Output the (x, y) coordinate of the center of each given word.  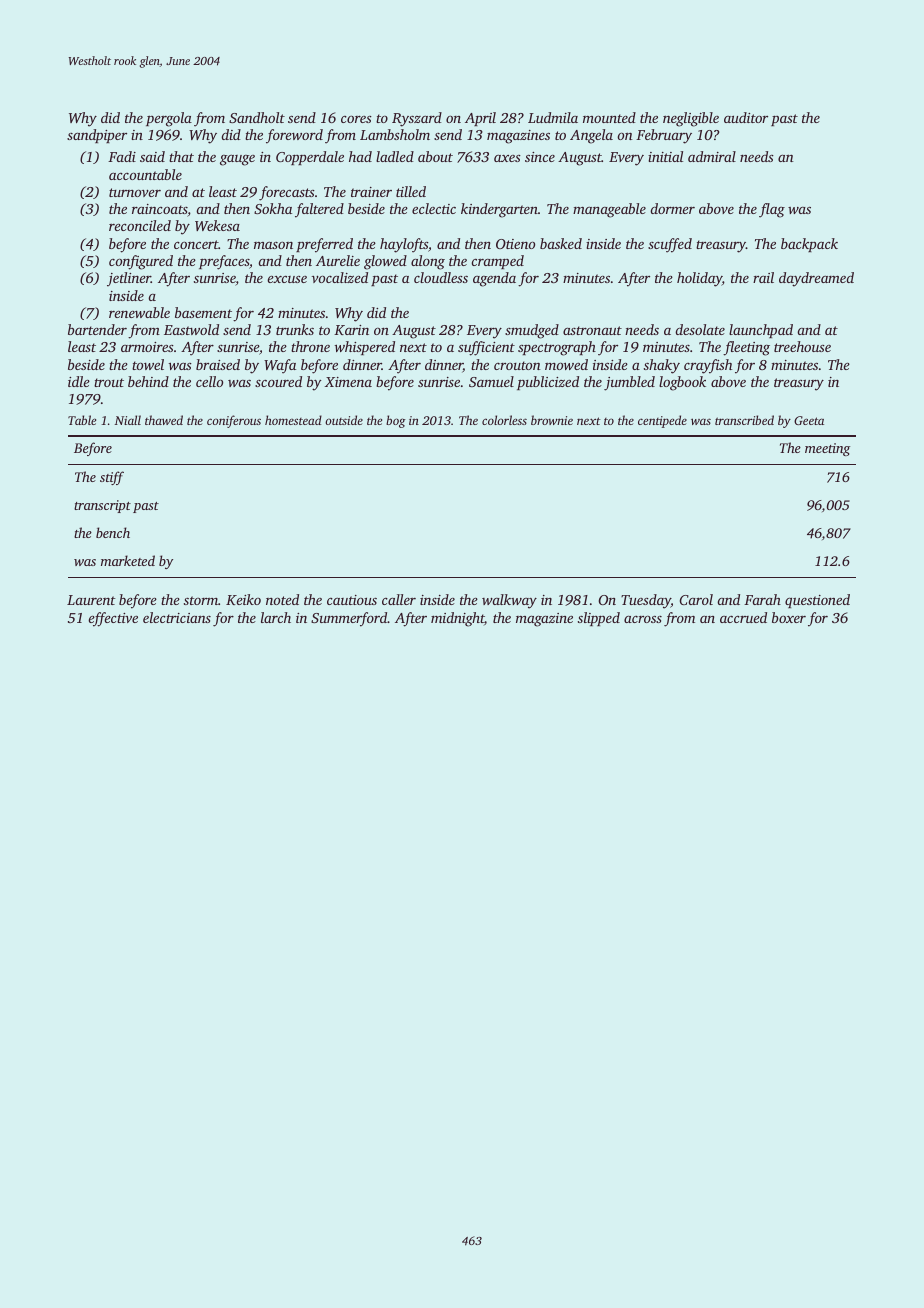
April (480, 119)
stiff (112, 478)
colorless (504, 420)
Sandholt (257, 117)
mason (273, 245)
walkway (509, 601)
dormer (672, 208)
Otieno (515, 244)
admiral (712, 156)
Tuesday (646, 601)
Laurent (91, 600)
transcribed (744, 420)
